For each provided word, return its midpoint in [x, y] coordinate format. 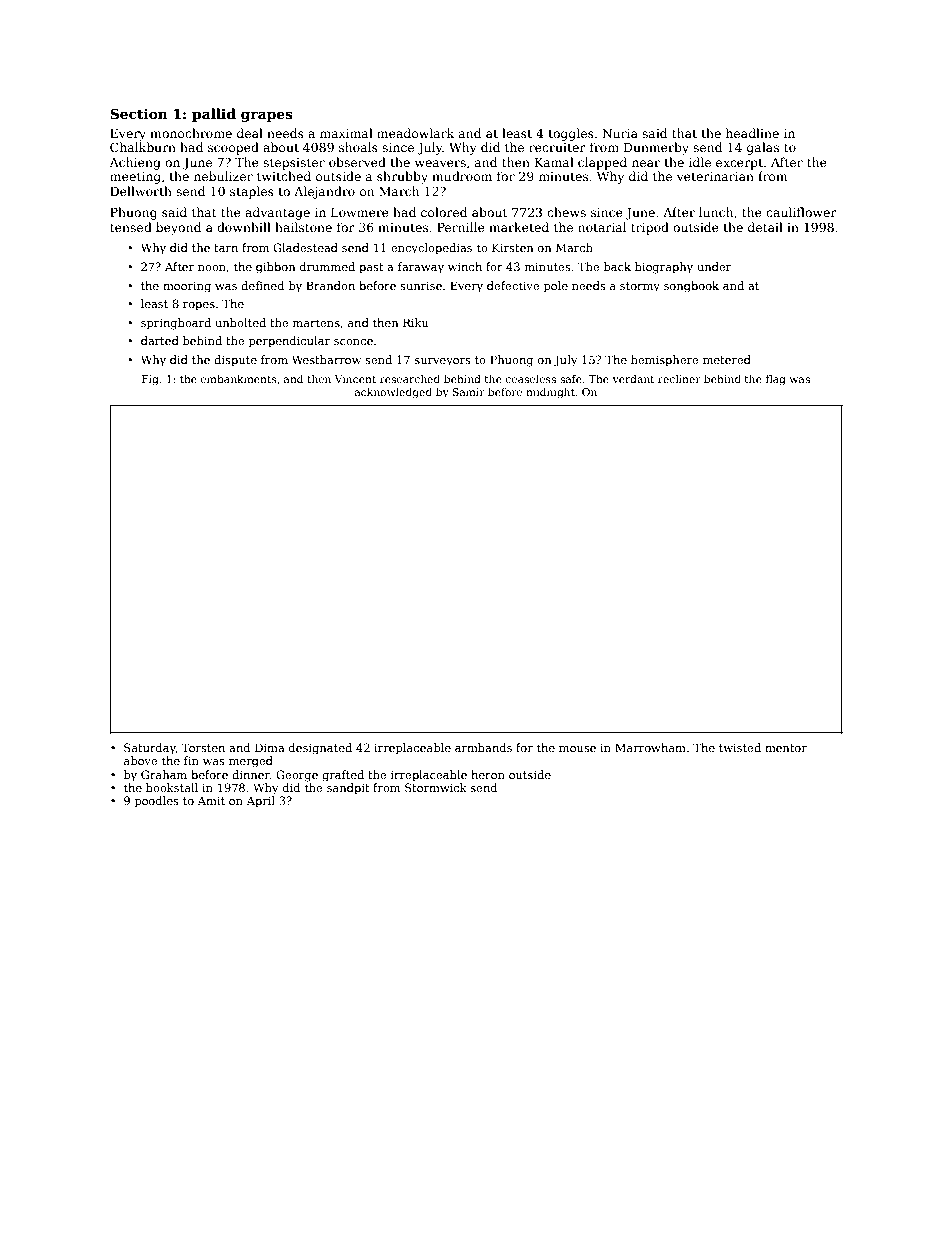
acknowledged [393, 393]
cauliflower [801, 212]
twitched [284, 176]
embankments [239, 379]
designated [320, 749]
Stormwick [436, 787]
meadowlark [415, 133]
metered [727, 359]
